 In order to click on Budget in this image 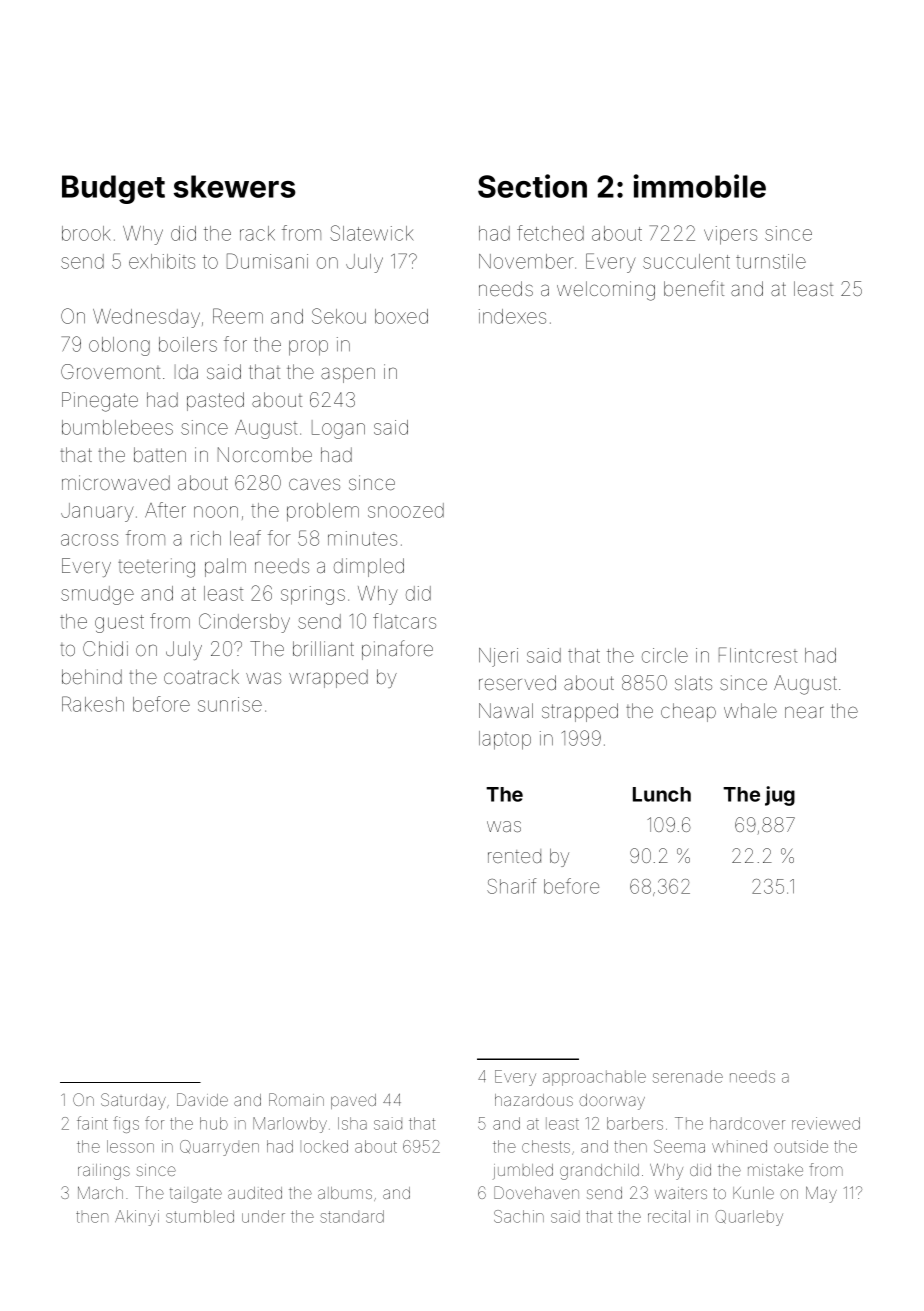, I will do `click(113, 189)`.
